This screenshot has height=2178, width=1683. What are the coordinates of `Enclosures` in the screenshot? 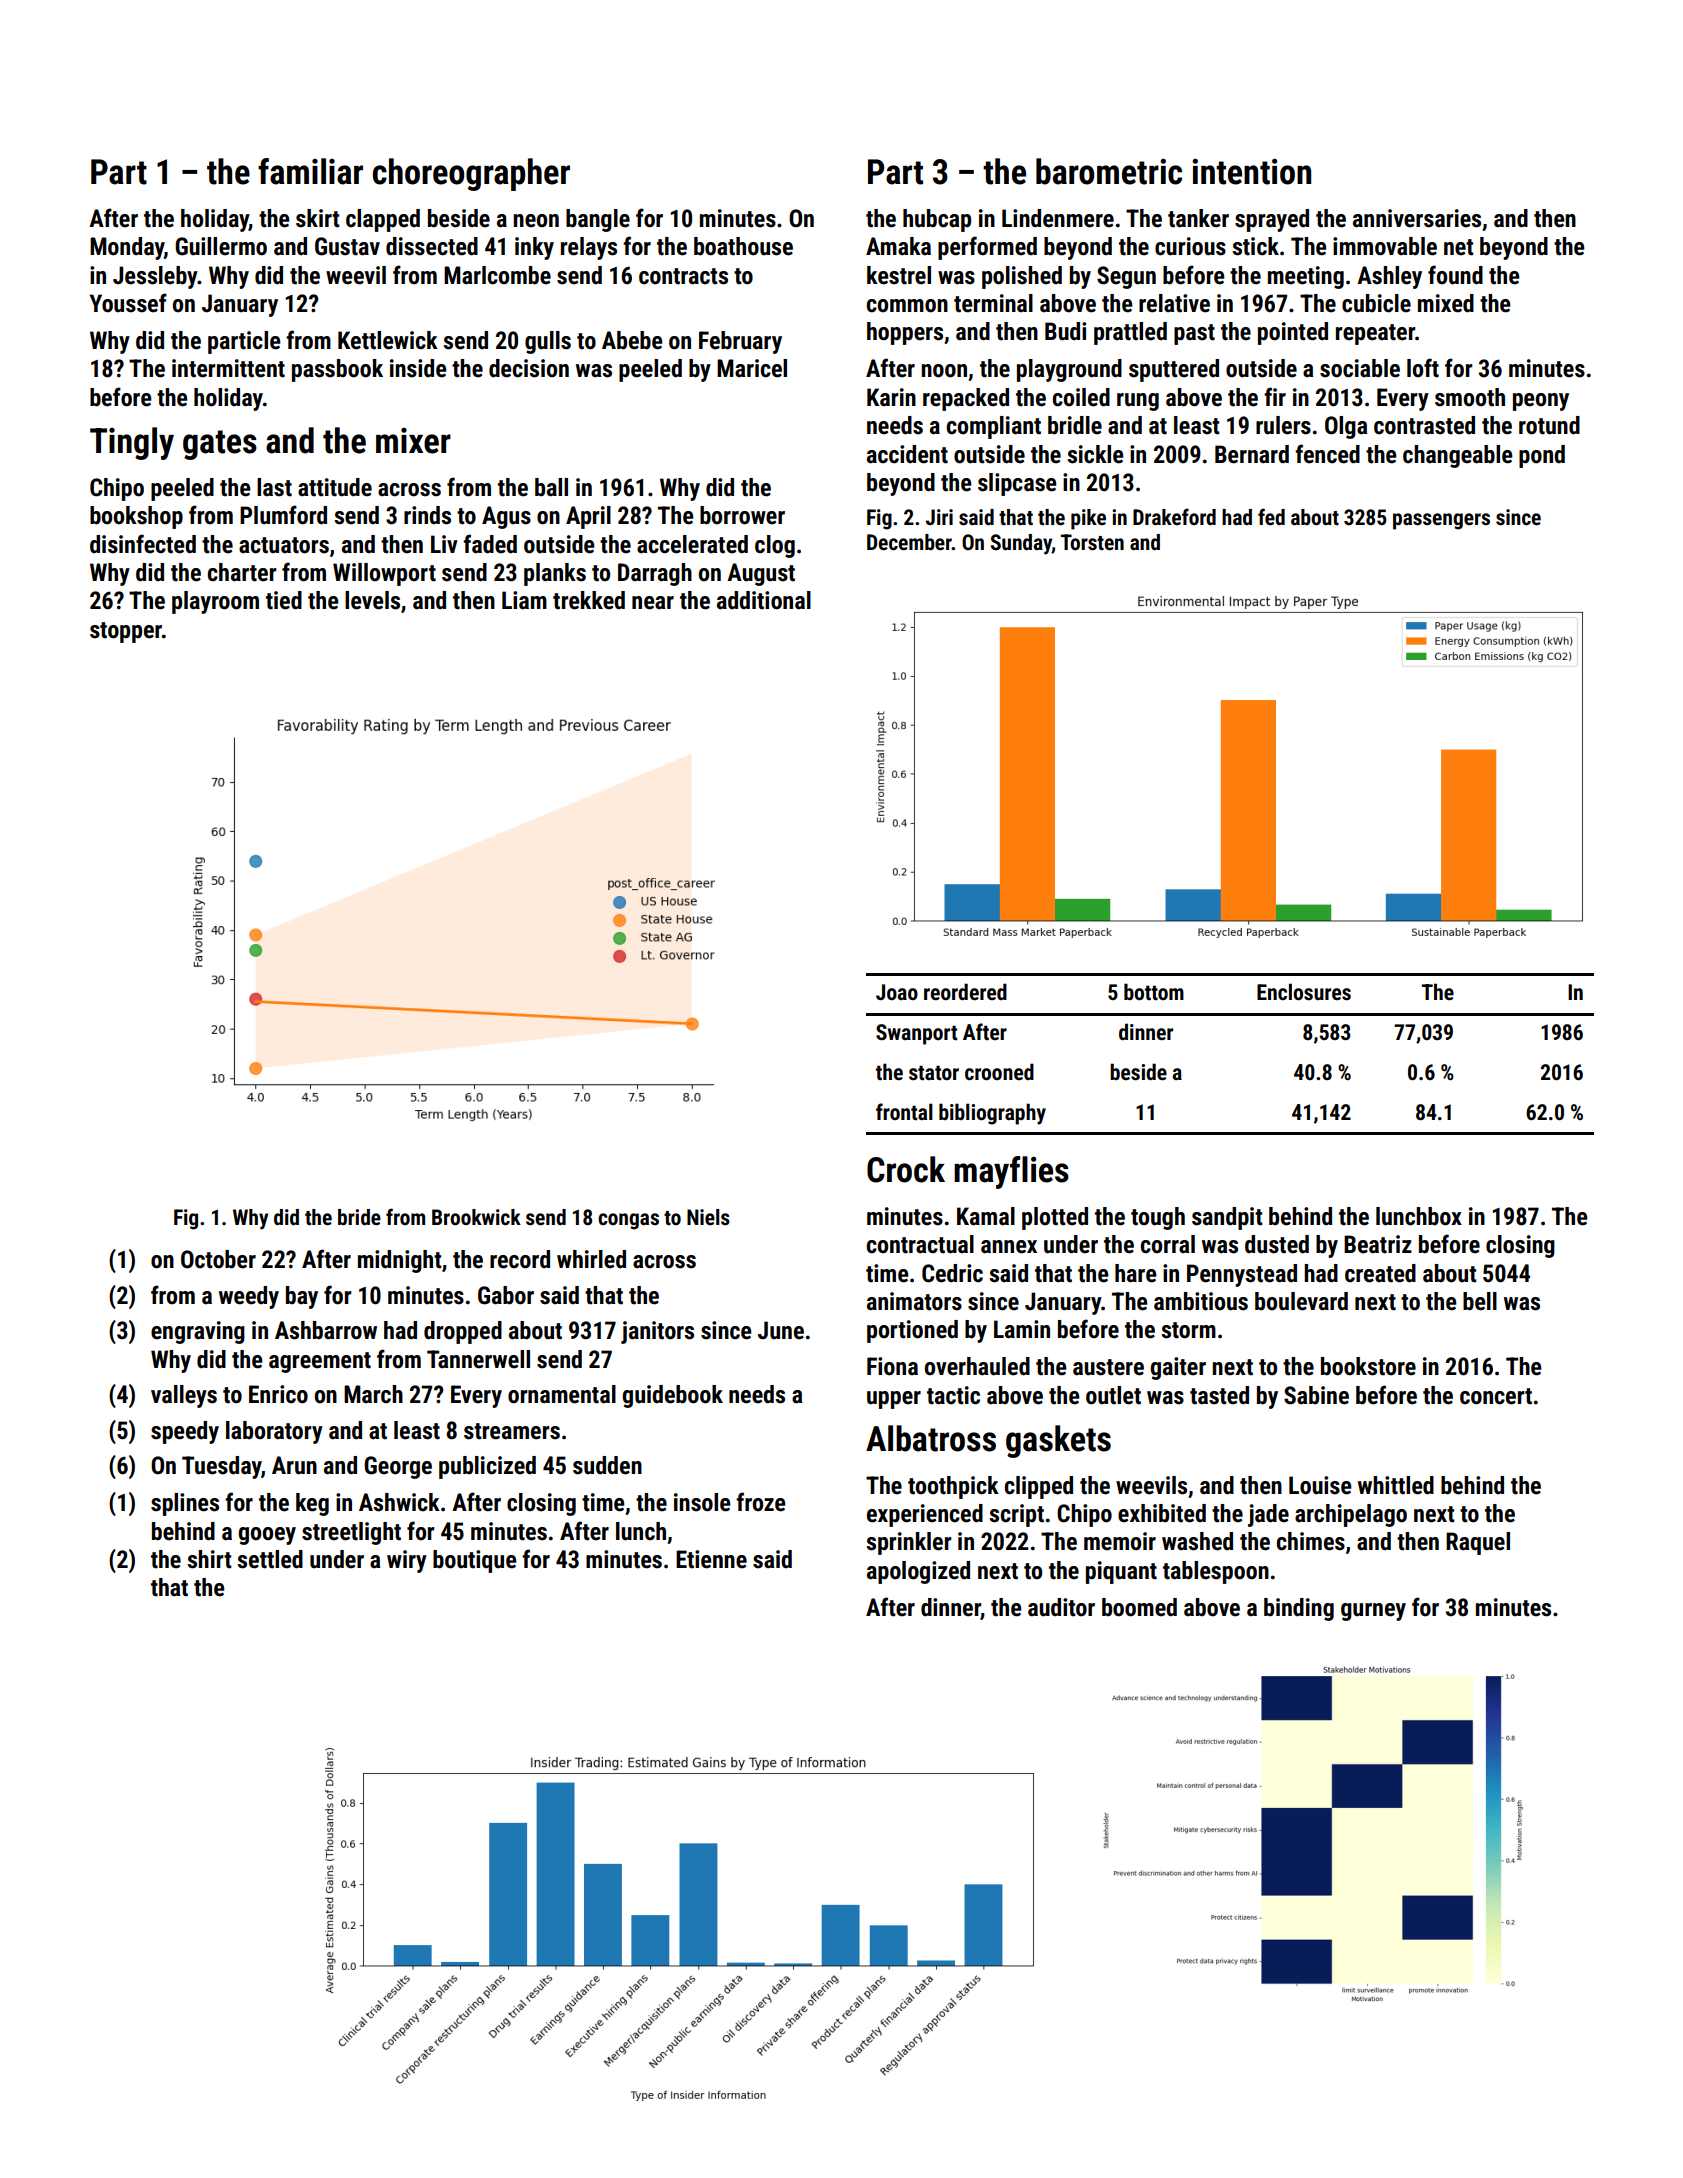 It's located at (1304, 992).
